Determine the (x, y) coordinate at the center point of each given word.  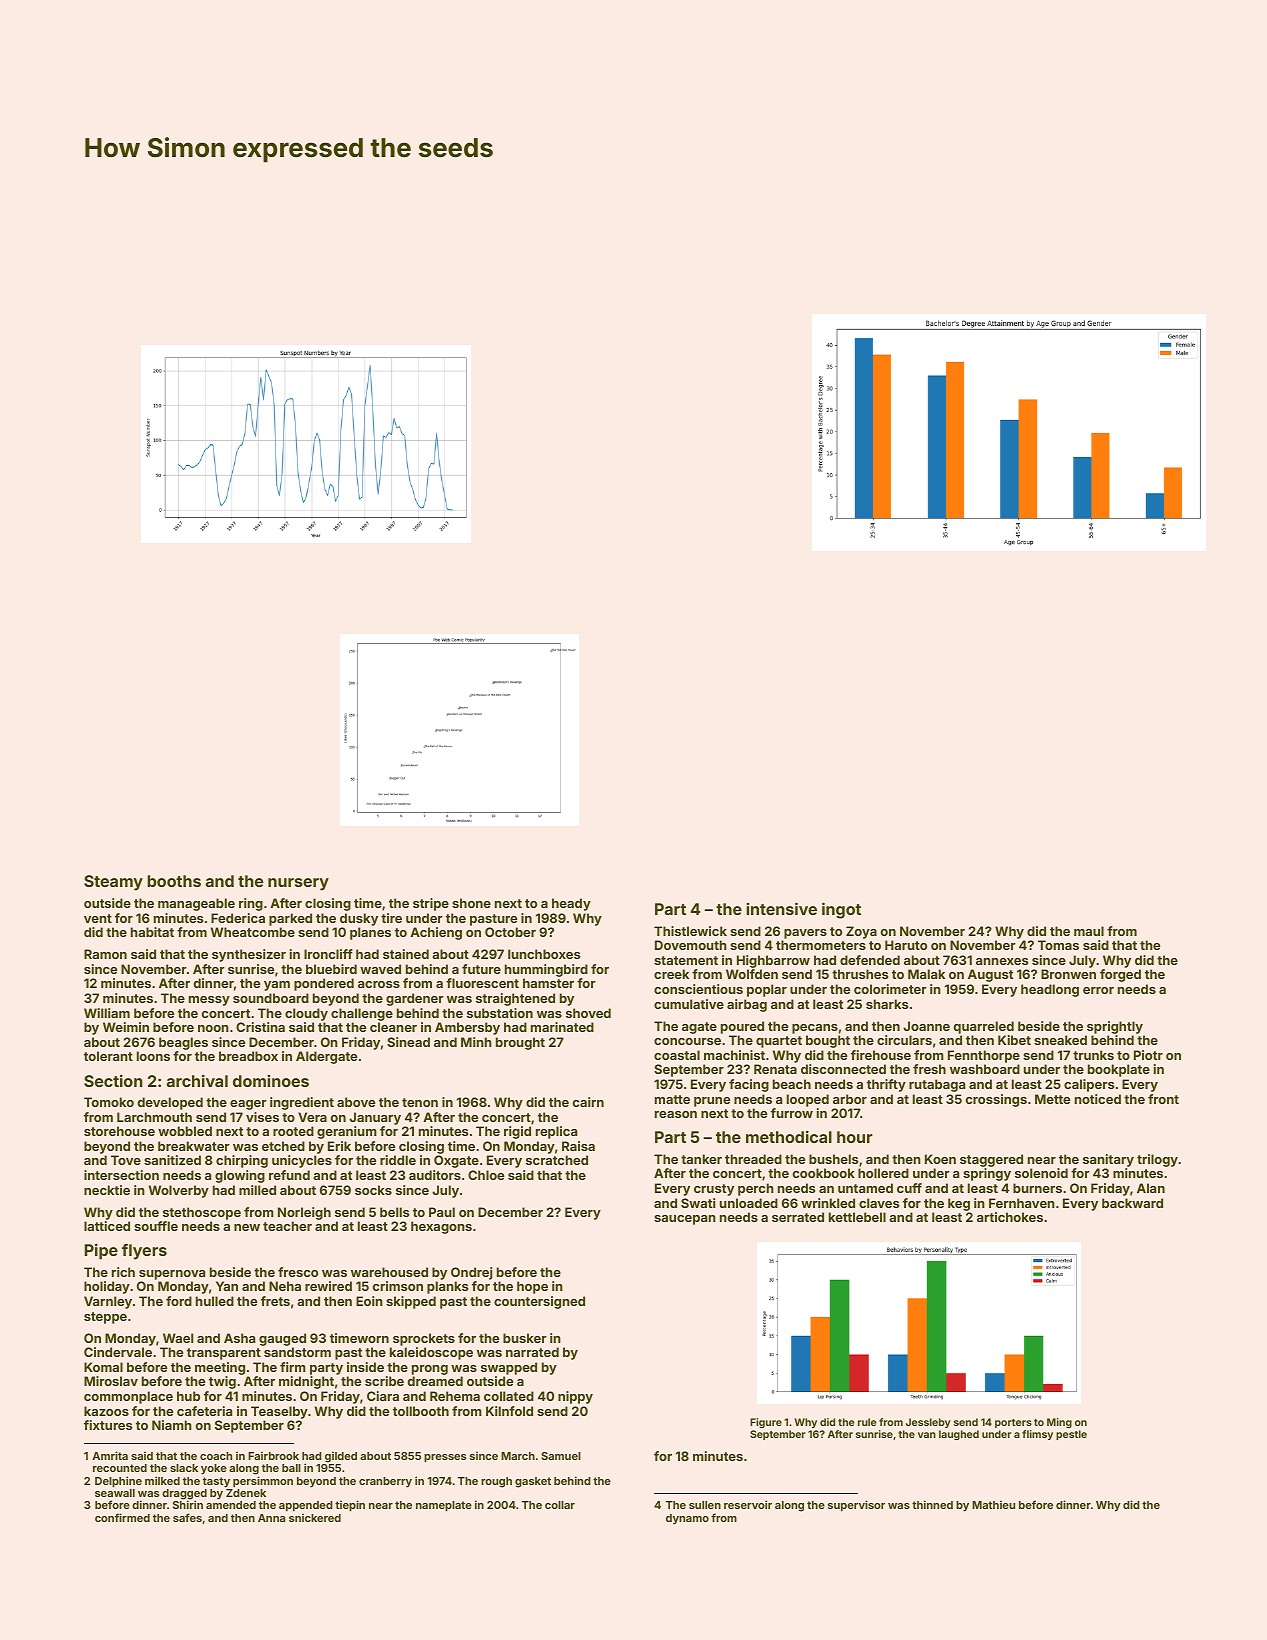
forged (1120, 975)
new (247, 1227)
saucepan (685, 1220)
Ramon (105, 954)
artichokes (1010, 1217)
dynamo (687, 1519)
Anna (271, 1518)
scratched (557, 1160)
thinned (932, 1504)
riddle (398, 1160)
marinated (562, 1027)
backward (1132, 1203)
